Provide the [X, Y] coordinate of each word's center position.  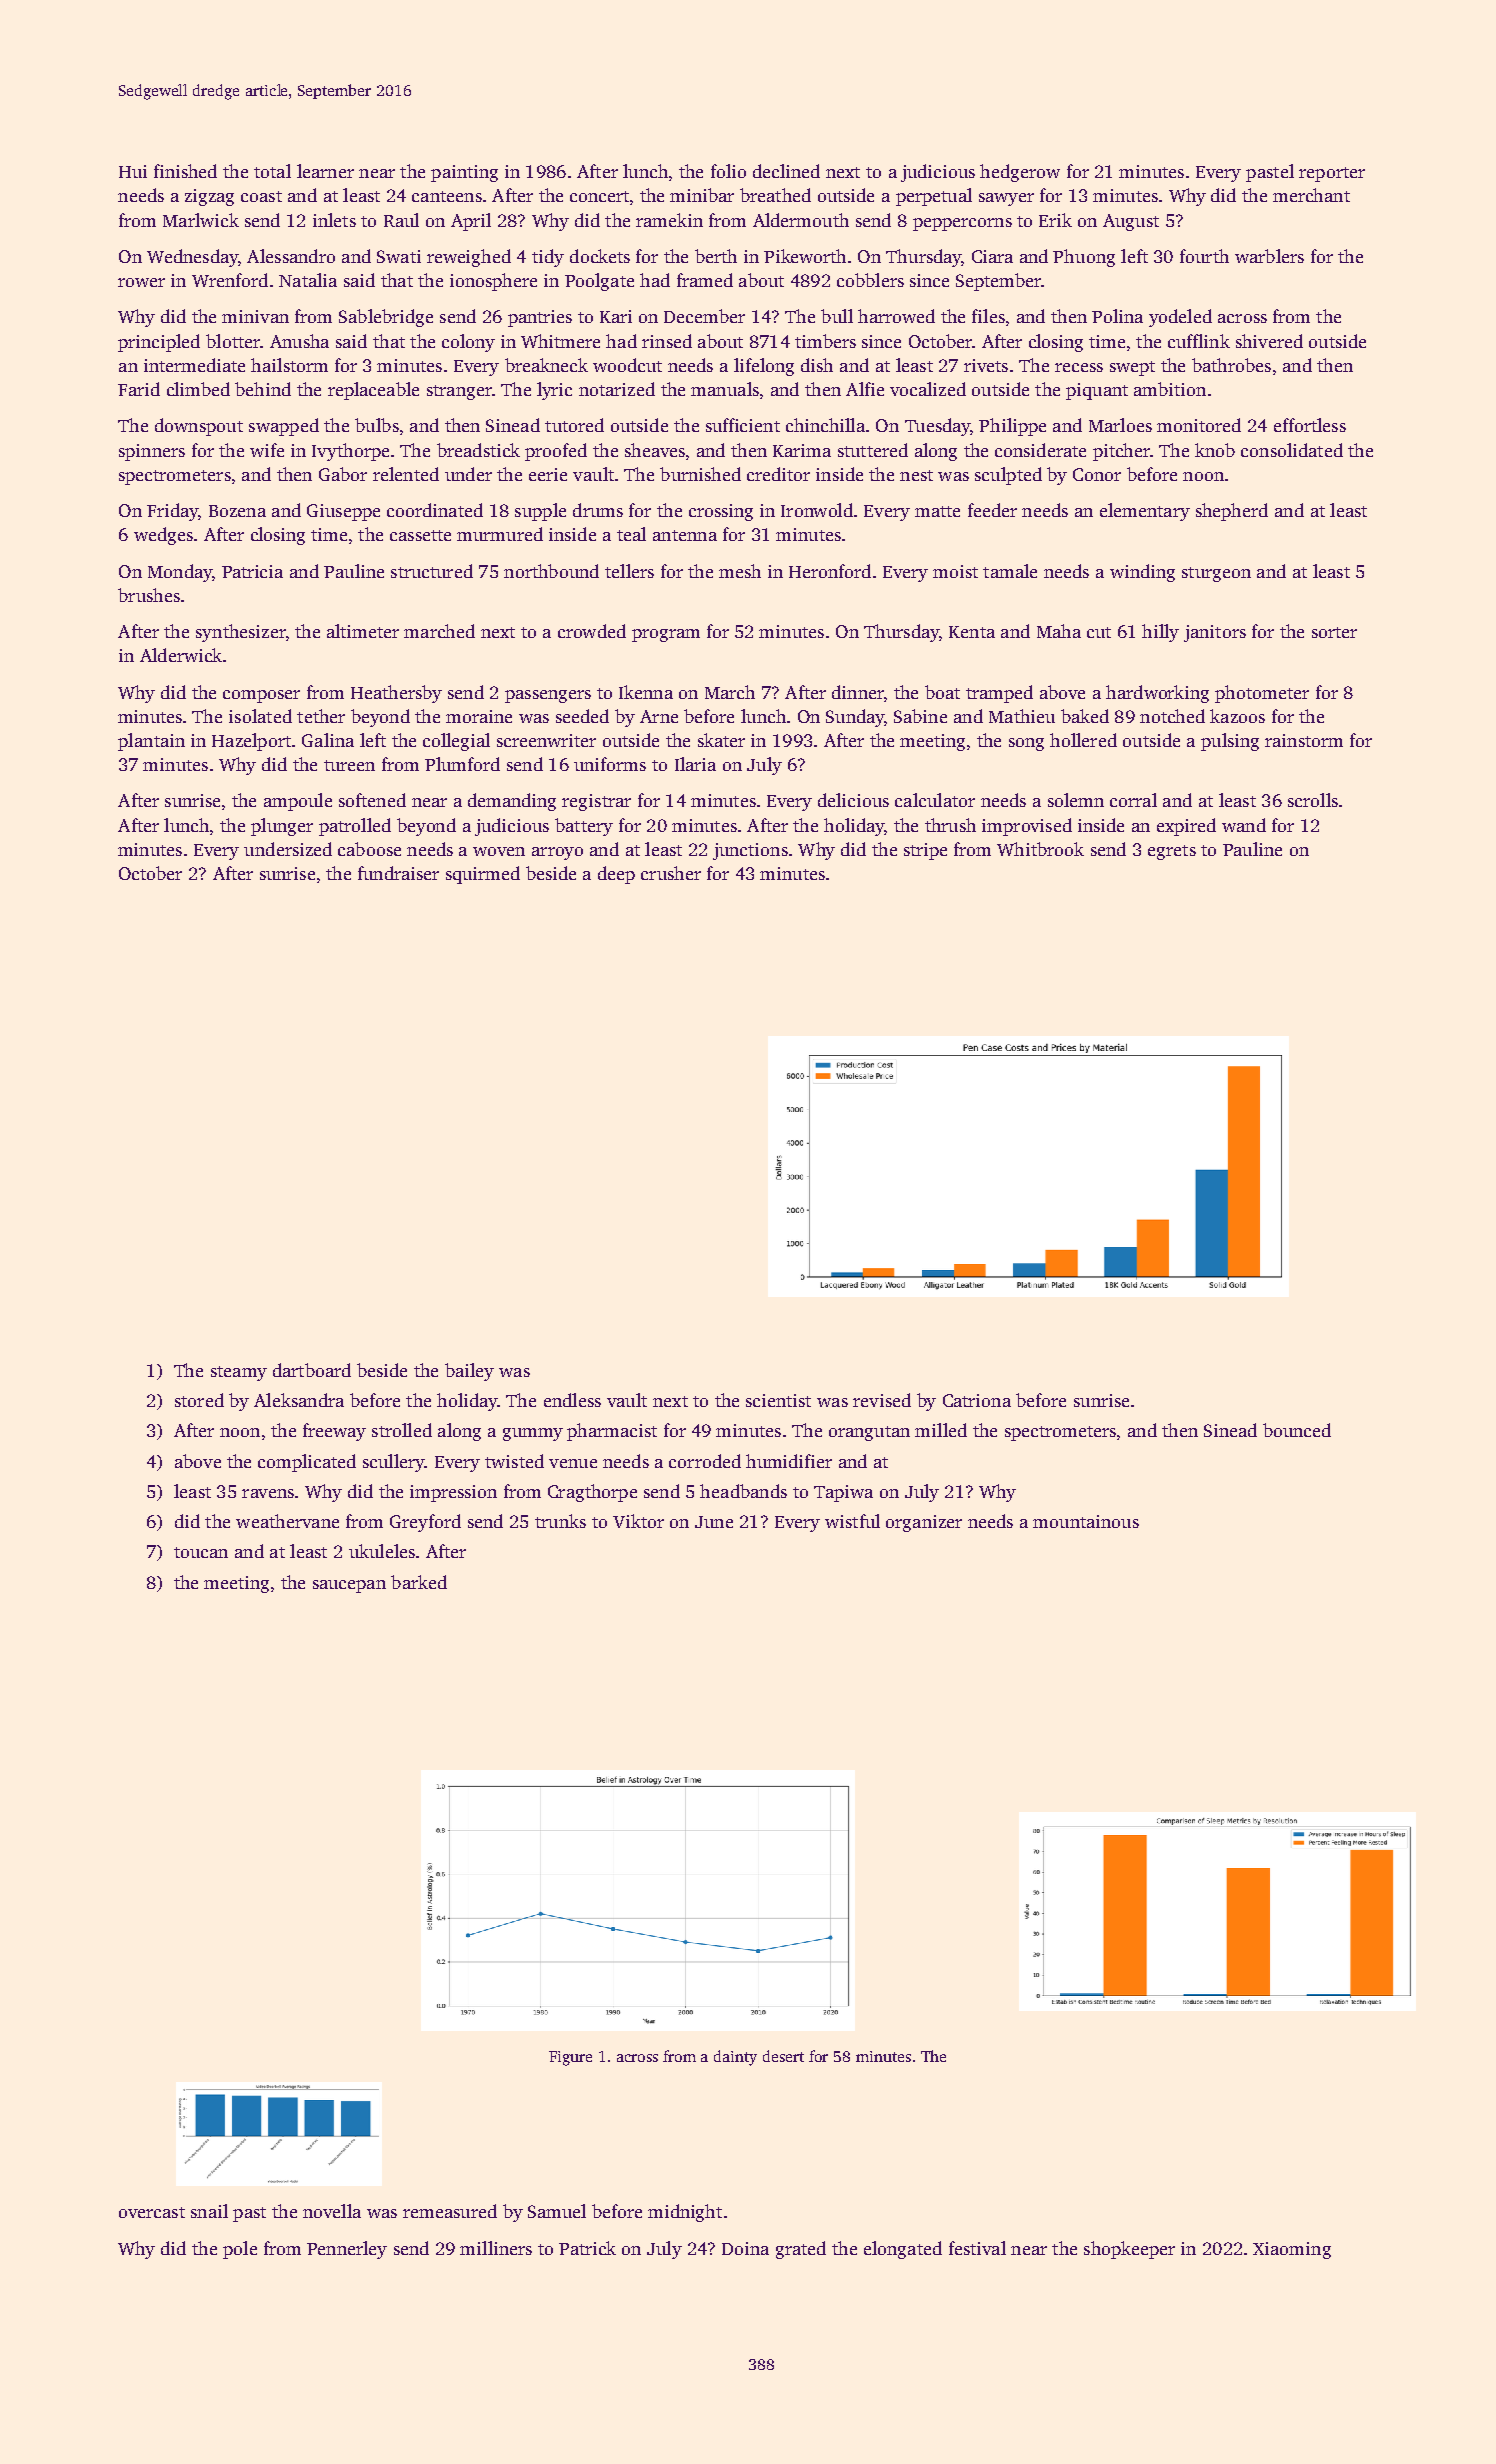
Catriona [977, 1400]
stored [199, 1400]
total [272, 171]
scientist [778, 1400]
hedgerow [1020, 173]
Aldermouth [801, 220]
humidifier [789, 1461]
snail [209, 2211]
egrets [1172, 852]
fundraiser [398, 873]
